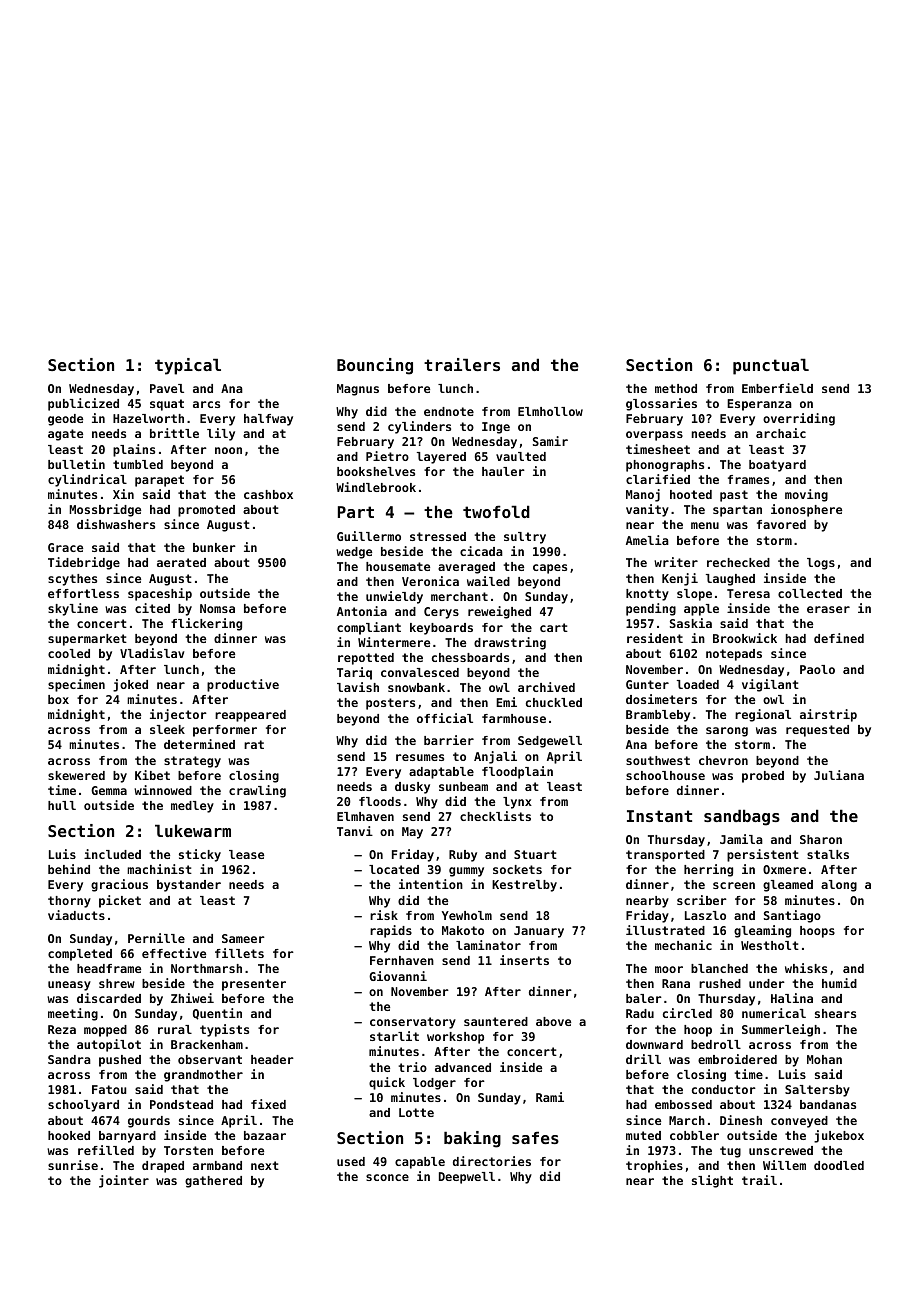  Describe the element at coordinates (817, 1091) in the screenshot. I see `Saltersby` at that location.
